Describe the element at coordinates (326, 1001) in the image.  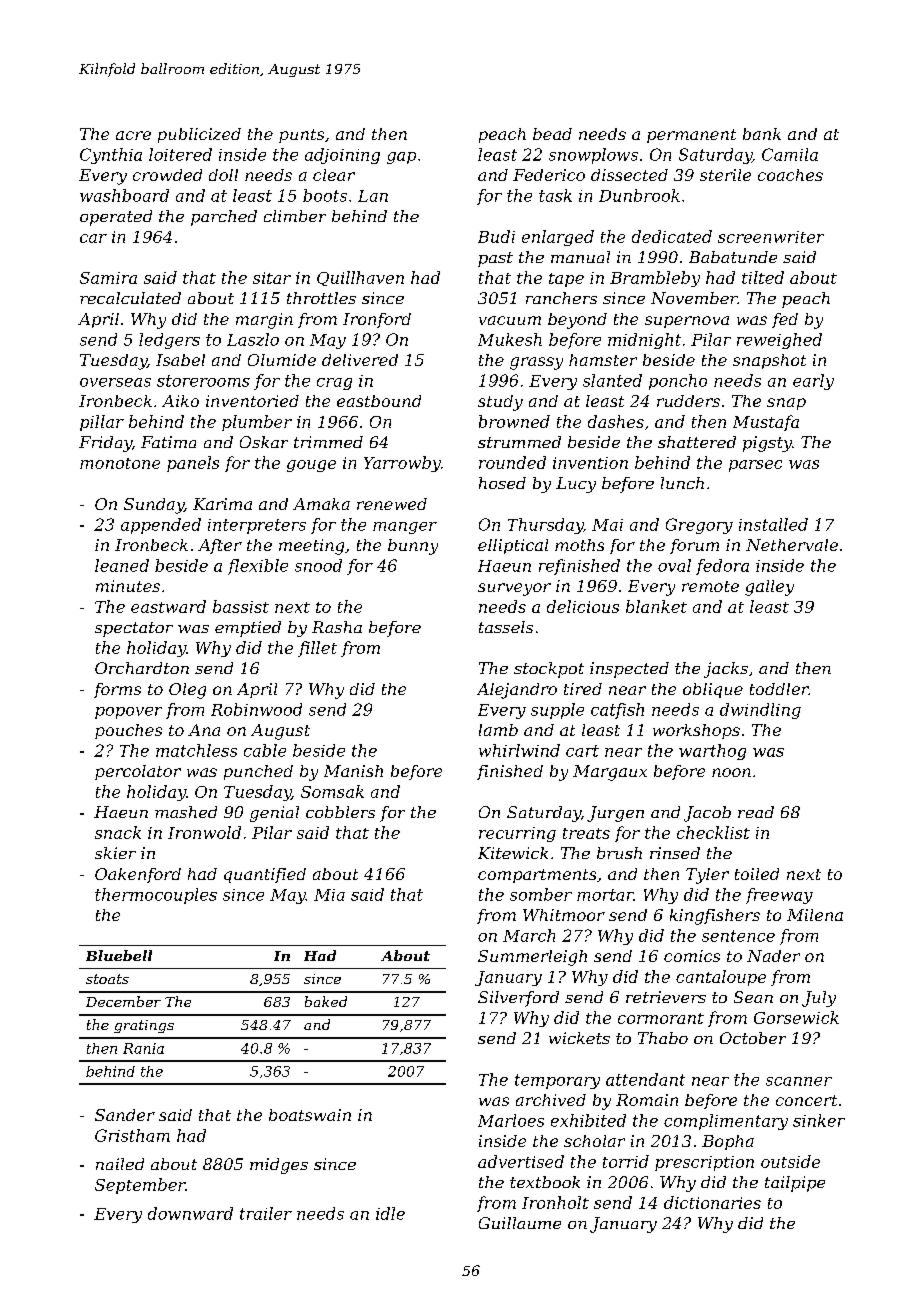
I see `baked` at that location.
